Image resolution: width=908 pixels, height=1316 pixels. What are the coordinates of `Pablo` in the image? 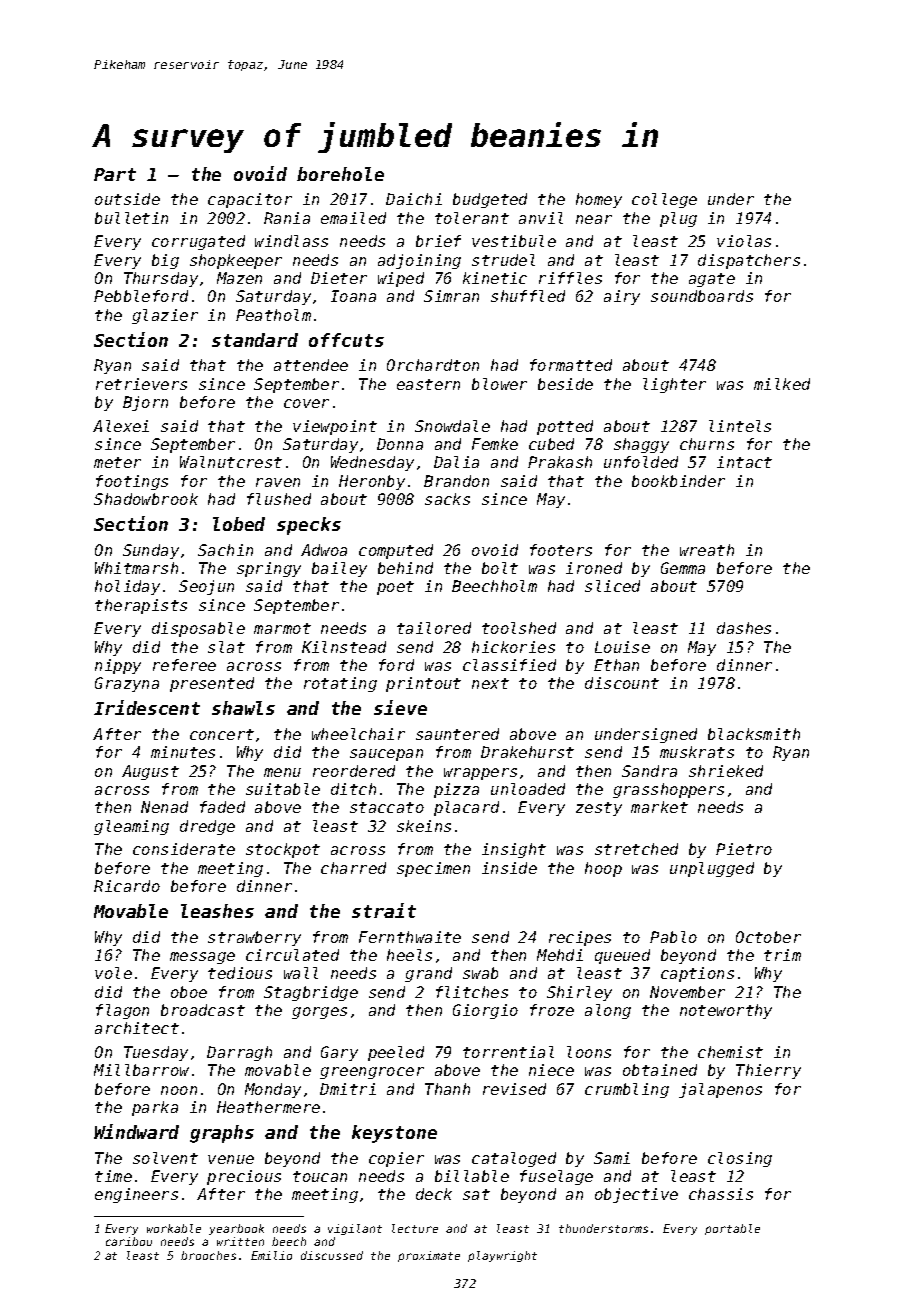 It's located at (673, 937).
